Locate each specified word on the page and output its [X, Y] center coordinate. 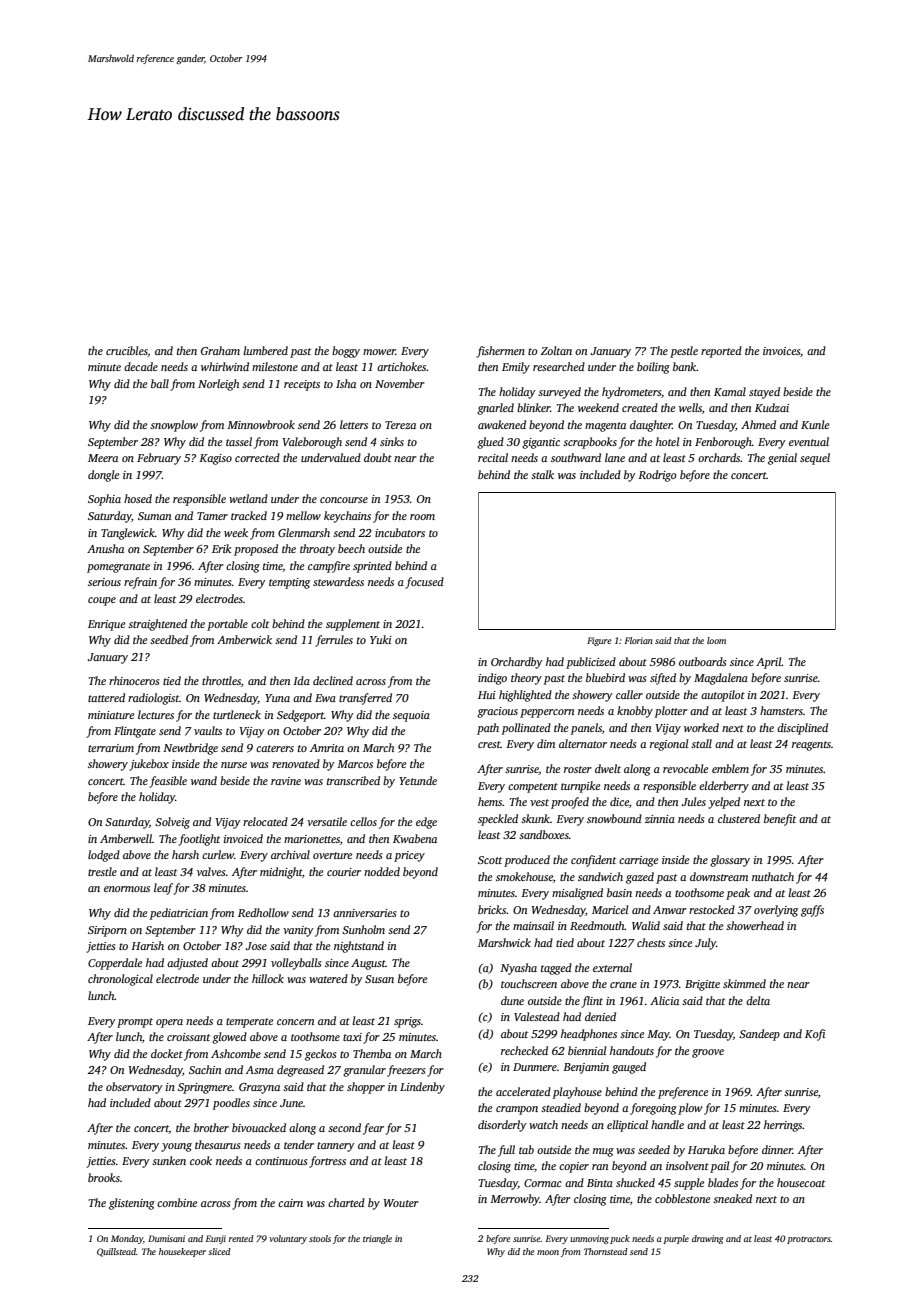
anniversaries [364, 913]
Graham [220, 350]
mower [379, 352]
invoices [781, 351]
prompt [135, 1023]
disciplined [802, 729]
